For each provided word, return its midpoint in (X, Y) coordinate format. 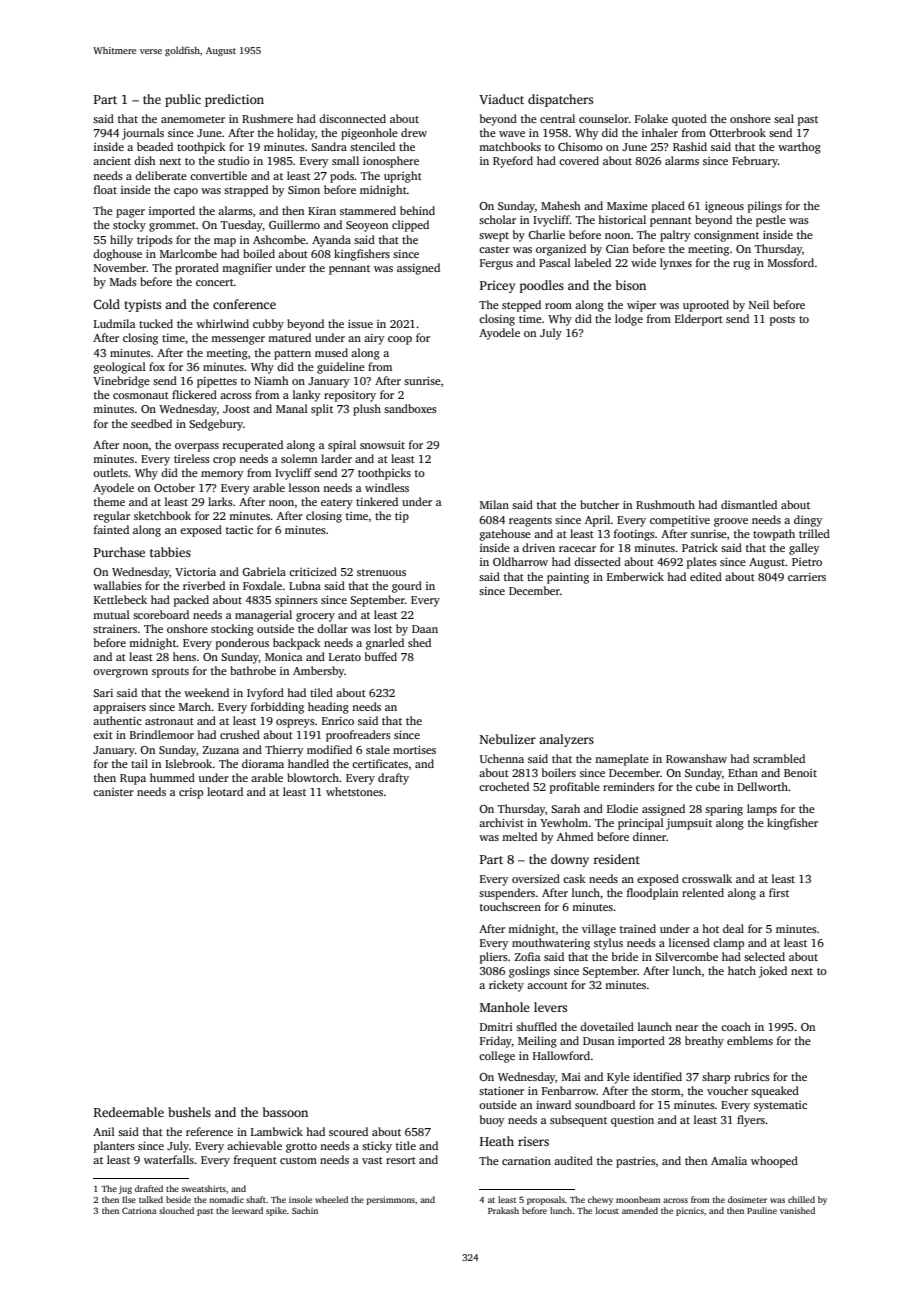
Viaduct (501, 99)
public (183, 100)
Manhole (505, 1007)
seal (784, 118)
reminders (629, 786)
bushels (189, 1112)
